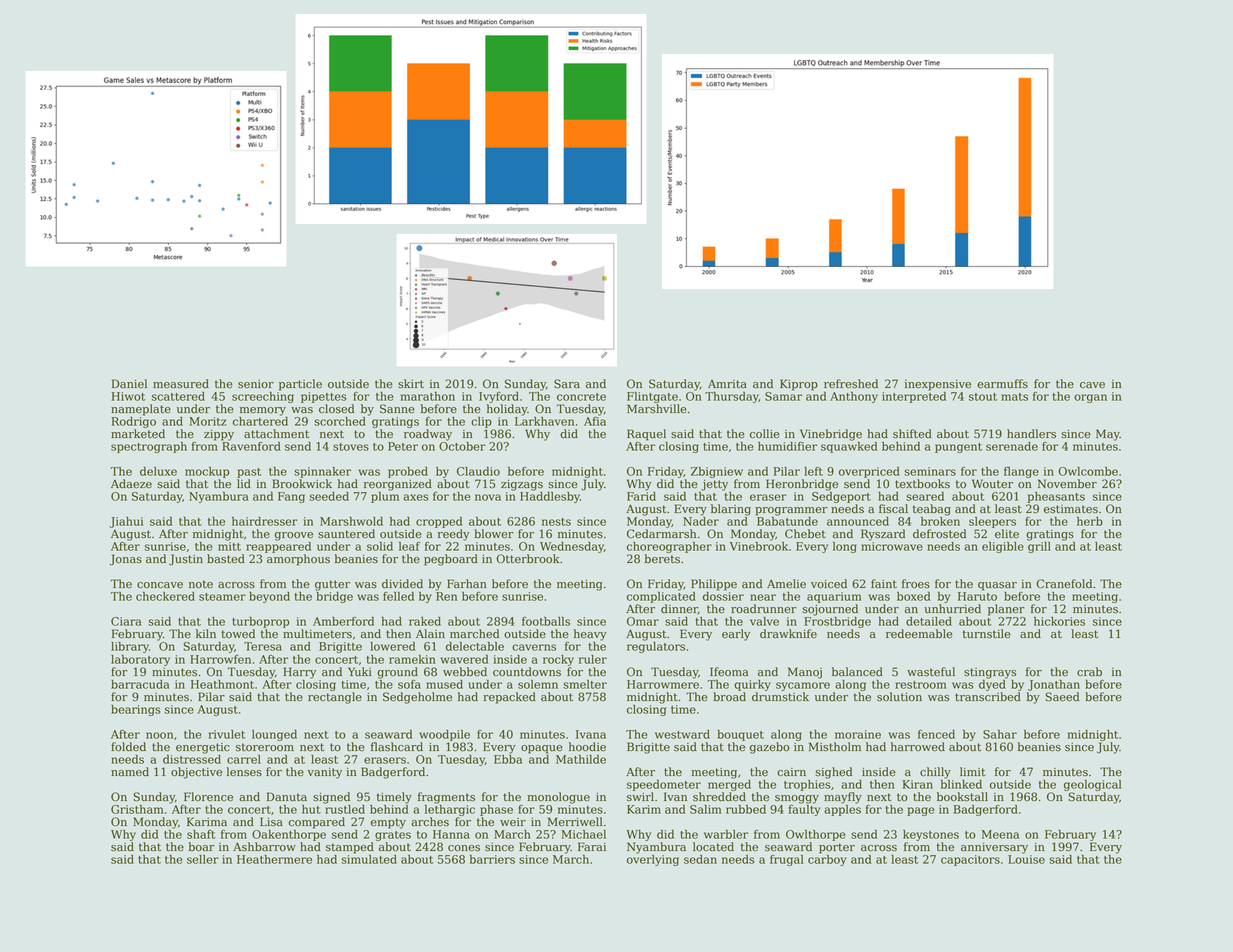  I want to click on Heathermere, so click(274, 859).
